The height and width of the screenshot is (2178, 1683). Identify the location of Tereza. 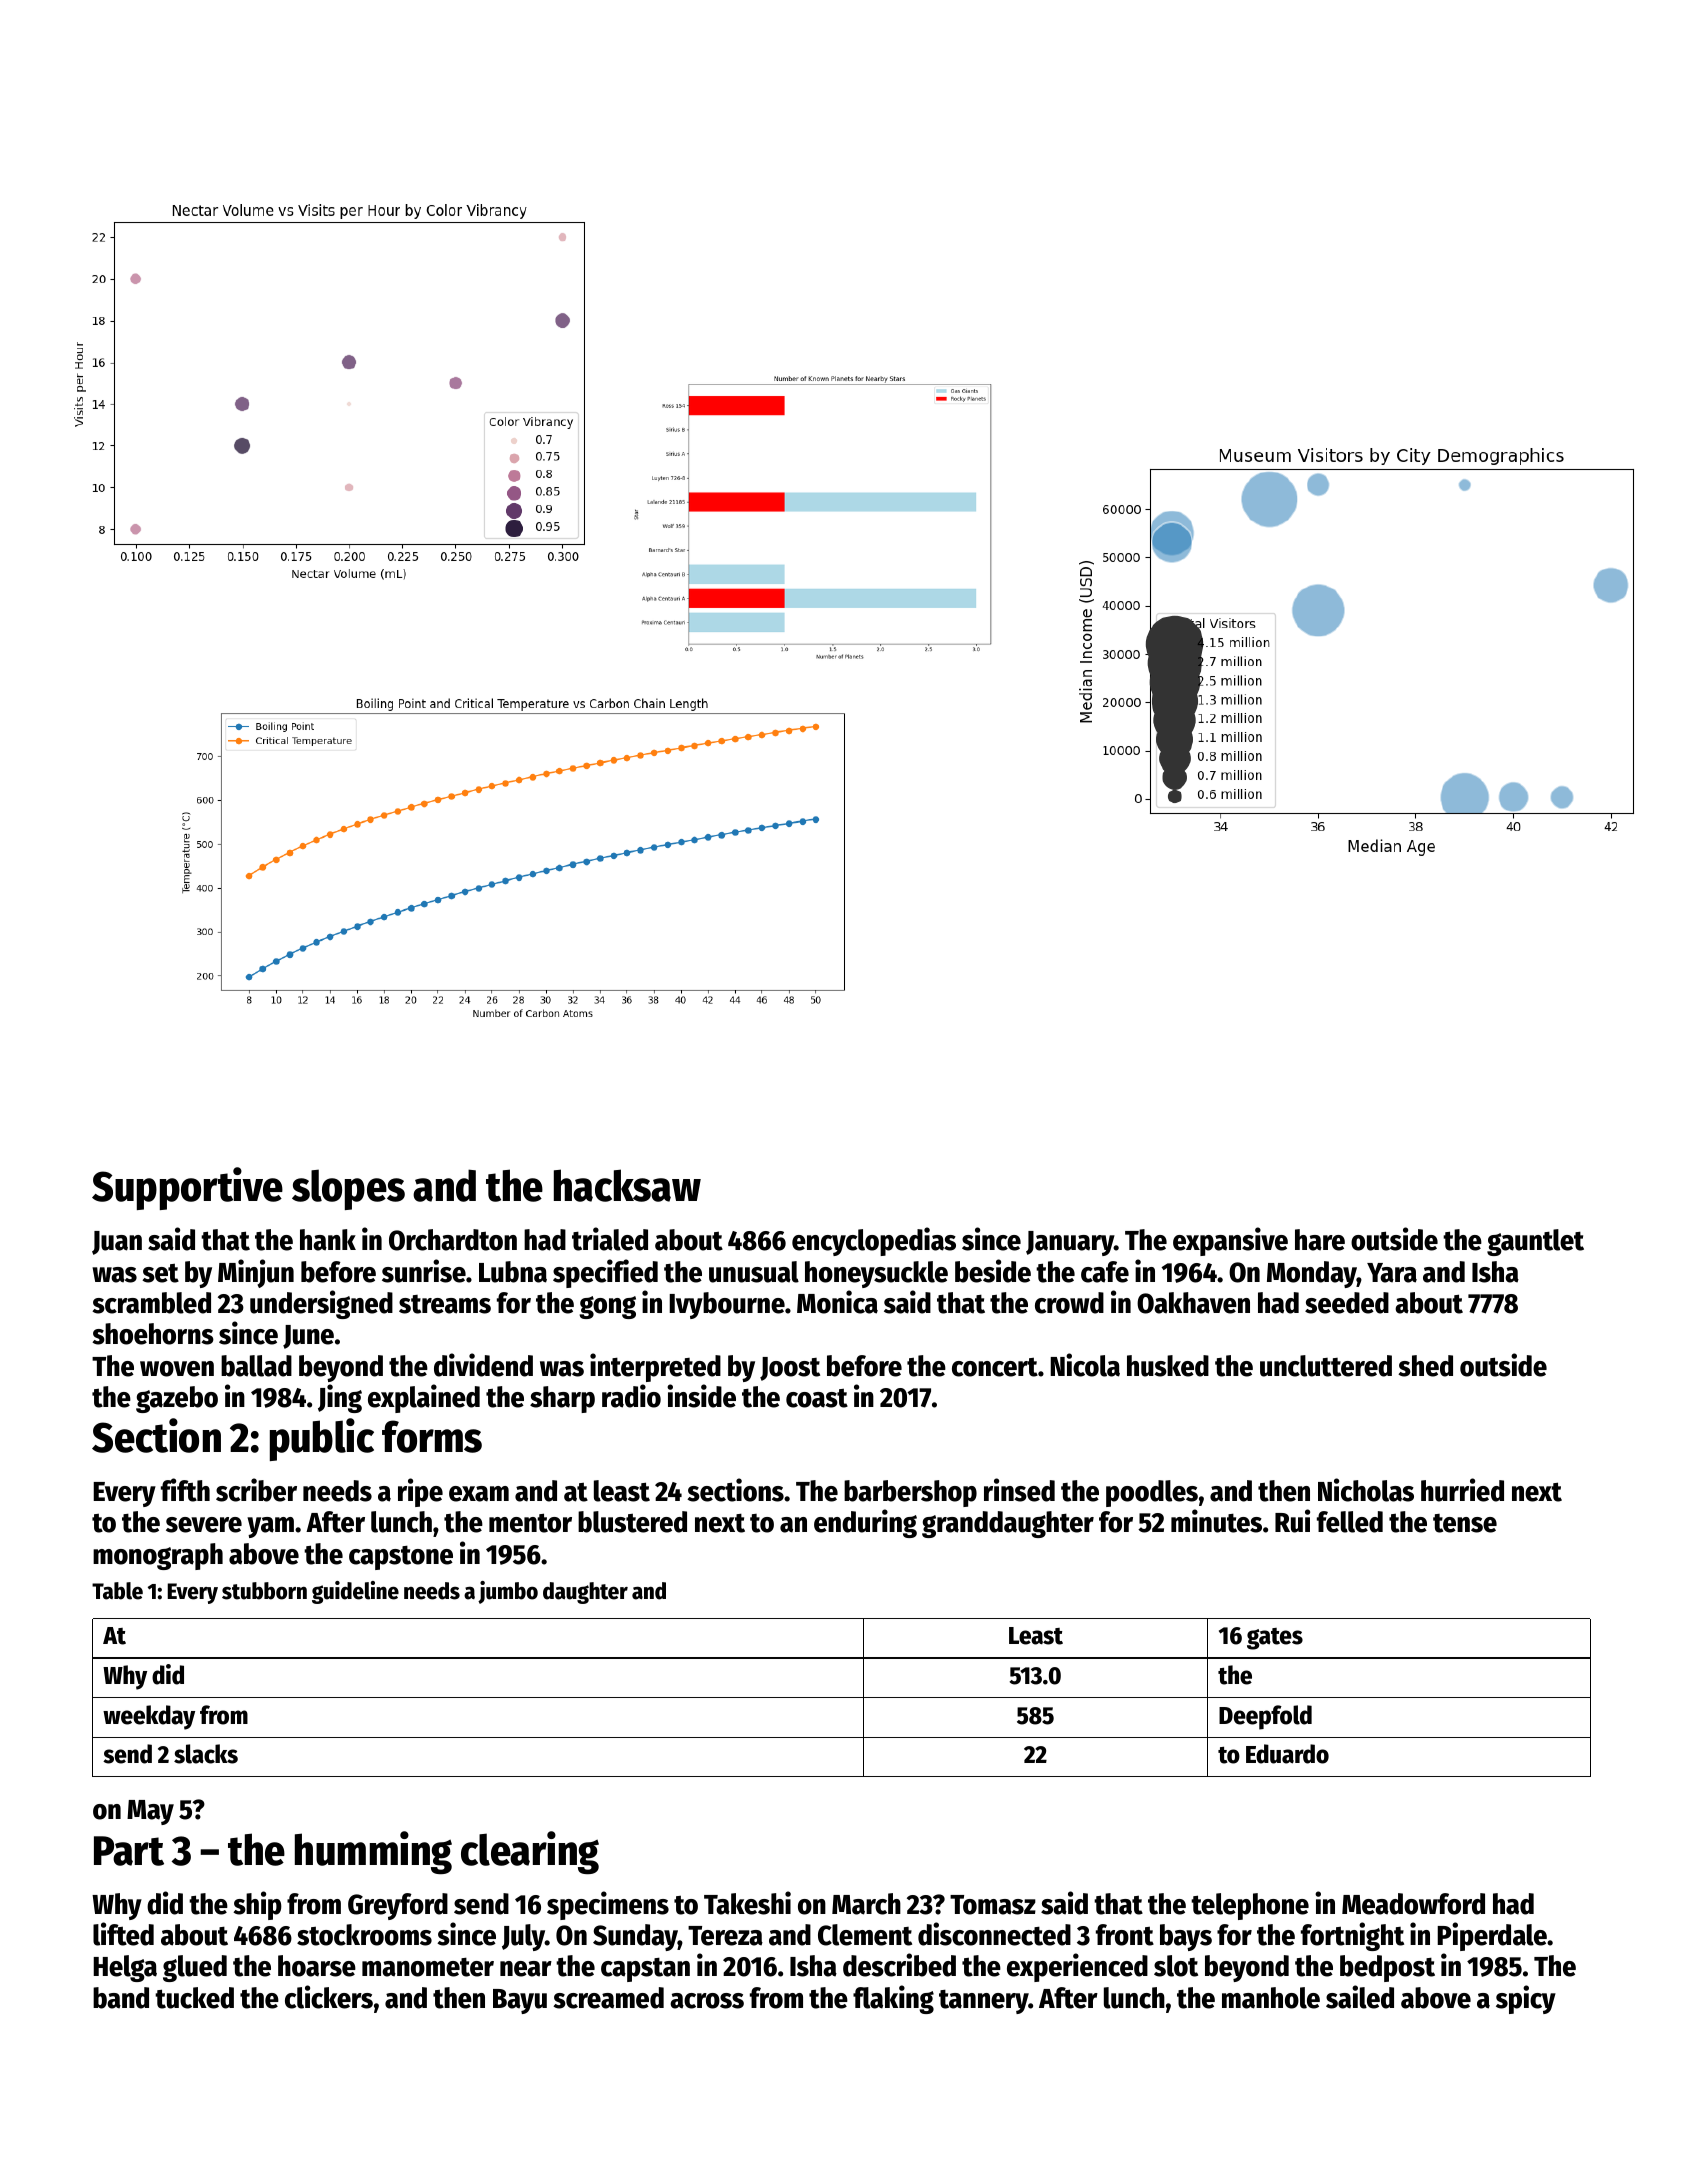
(725, 1936).
